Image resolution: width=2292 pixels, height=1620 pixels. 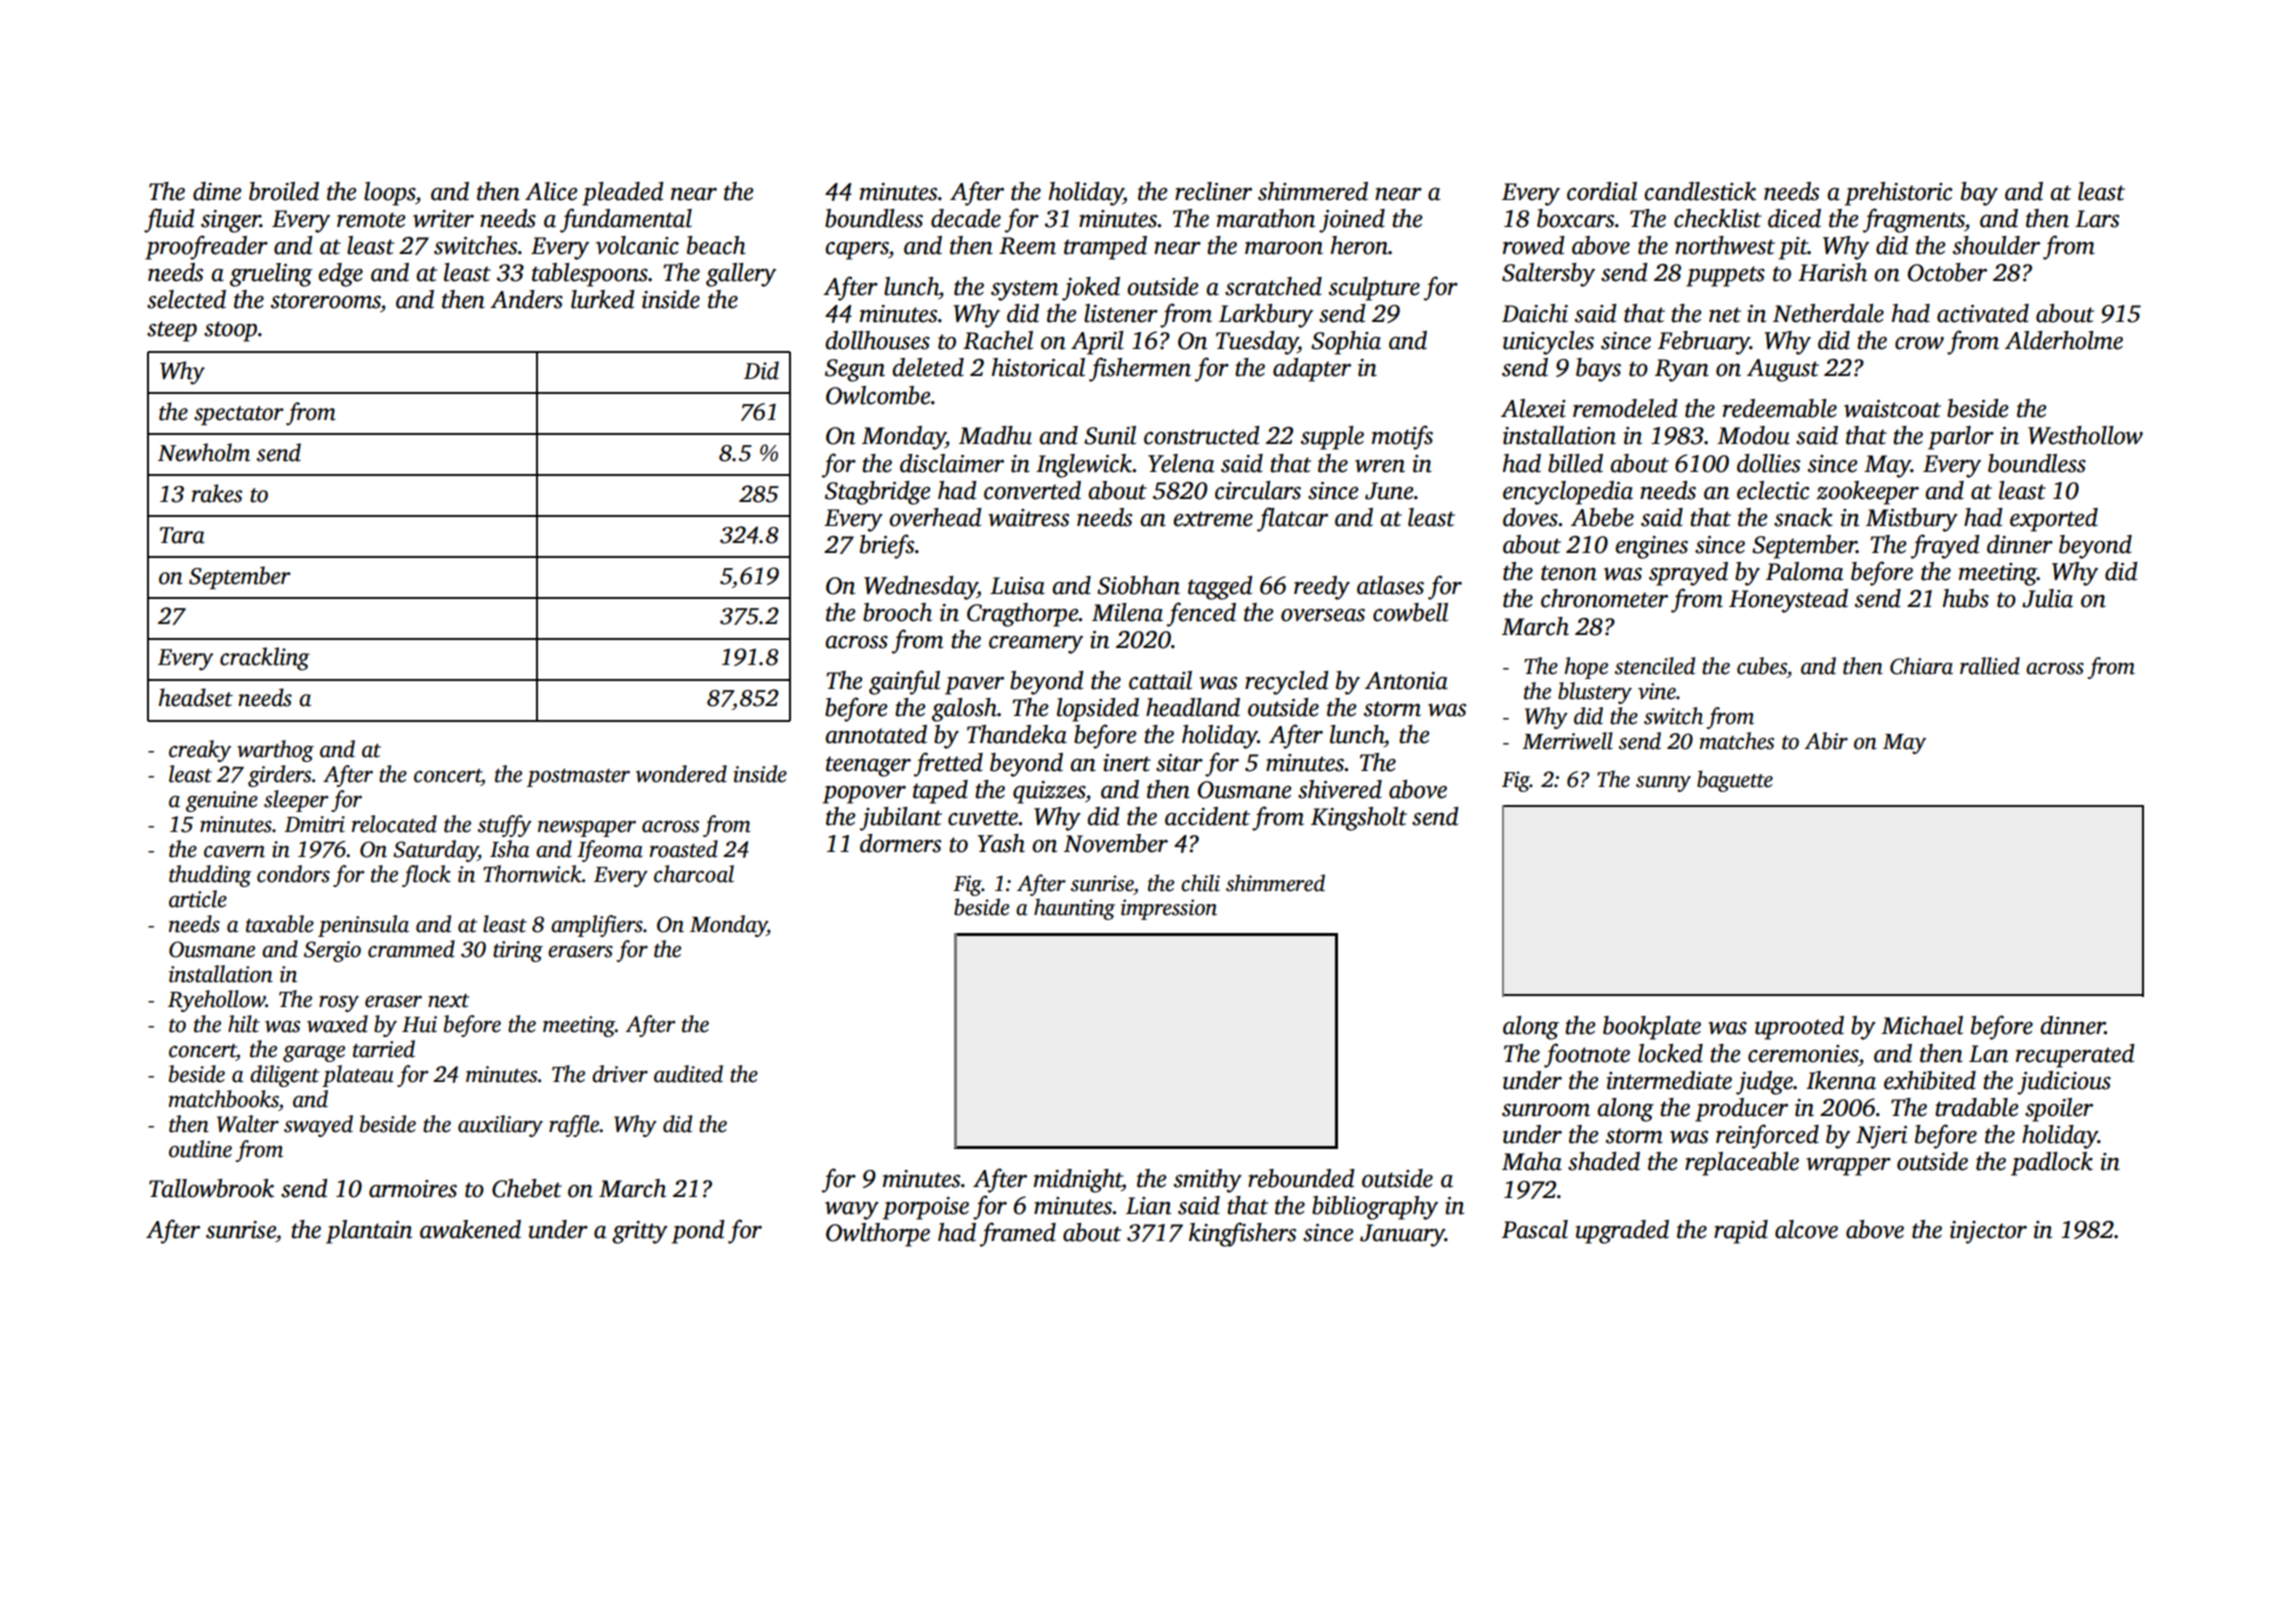 What do you see at coordinates (2052, 1164) in the screenshot?
I see `padlock` at bounding box center [2052, 1164].
